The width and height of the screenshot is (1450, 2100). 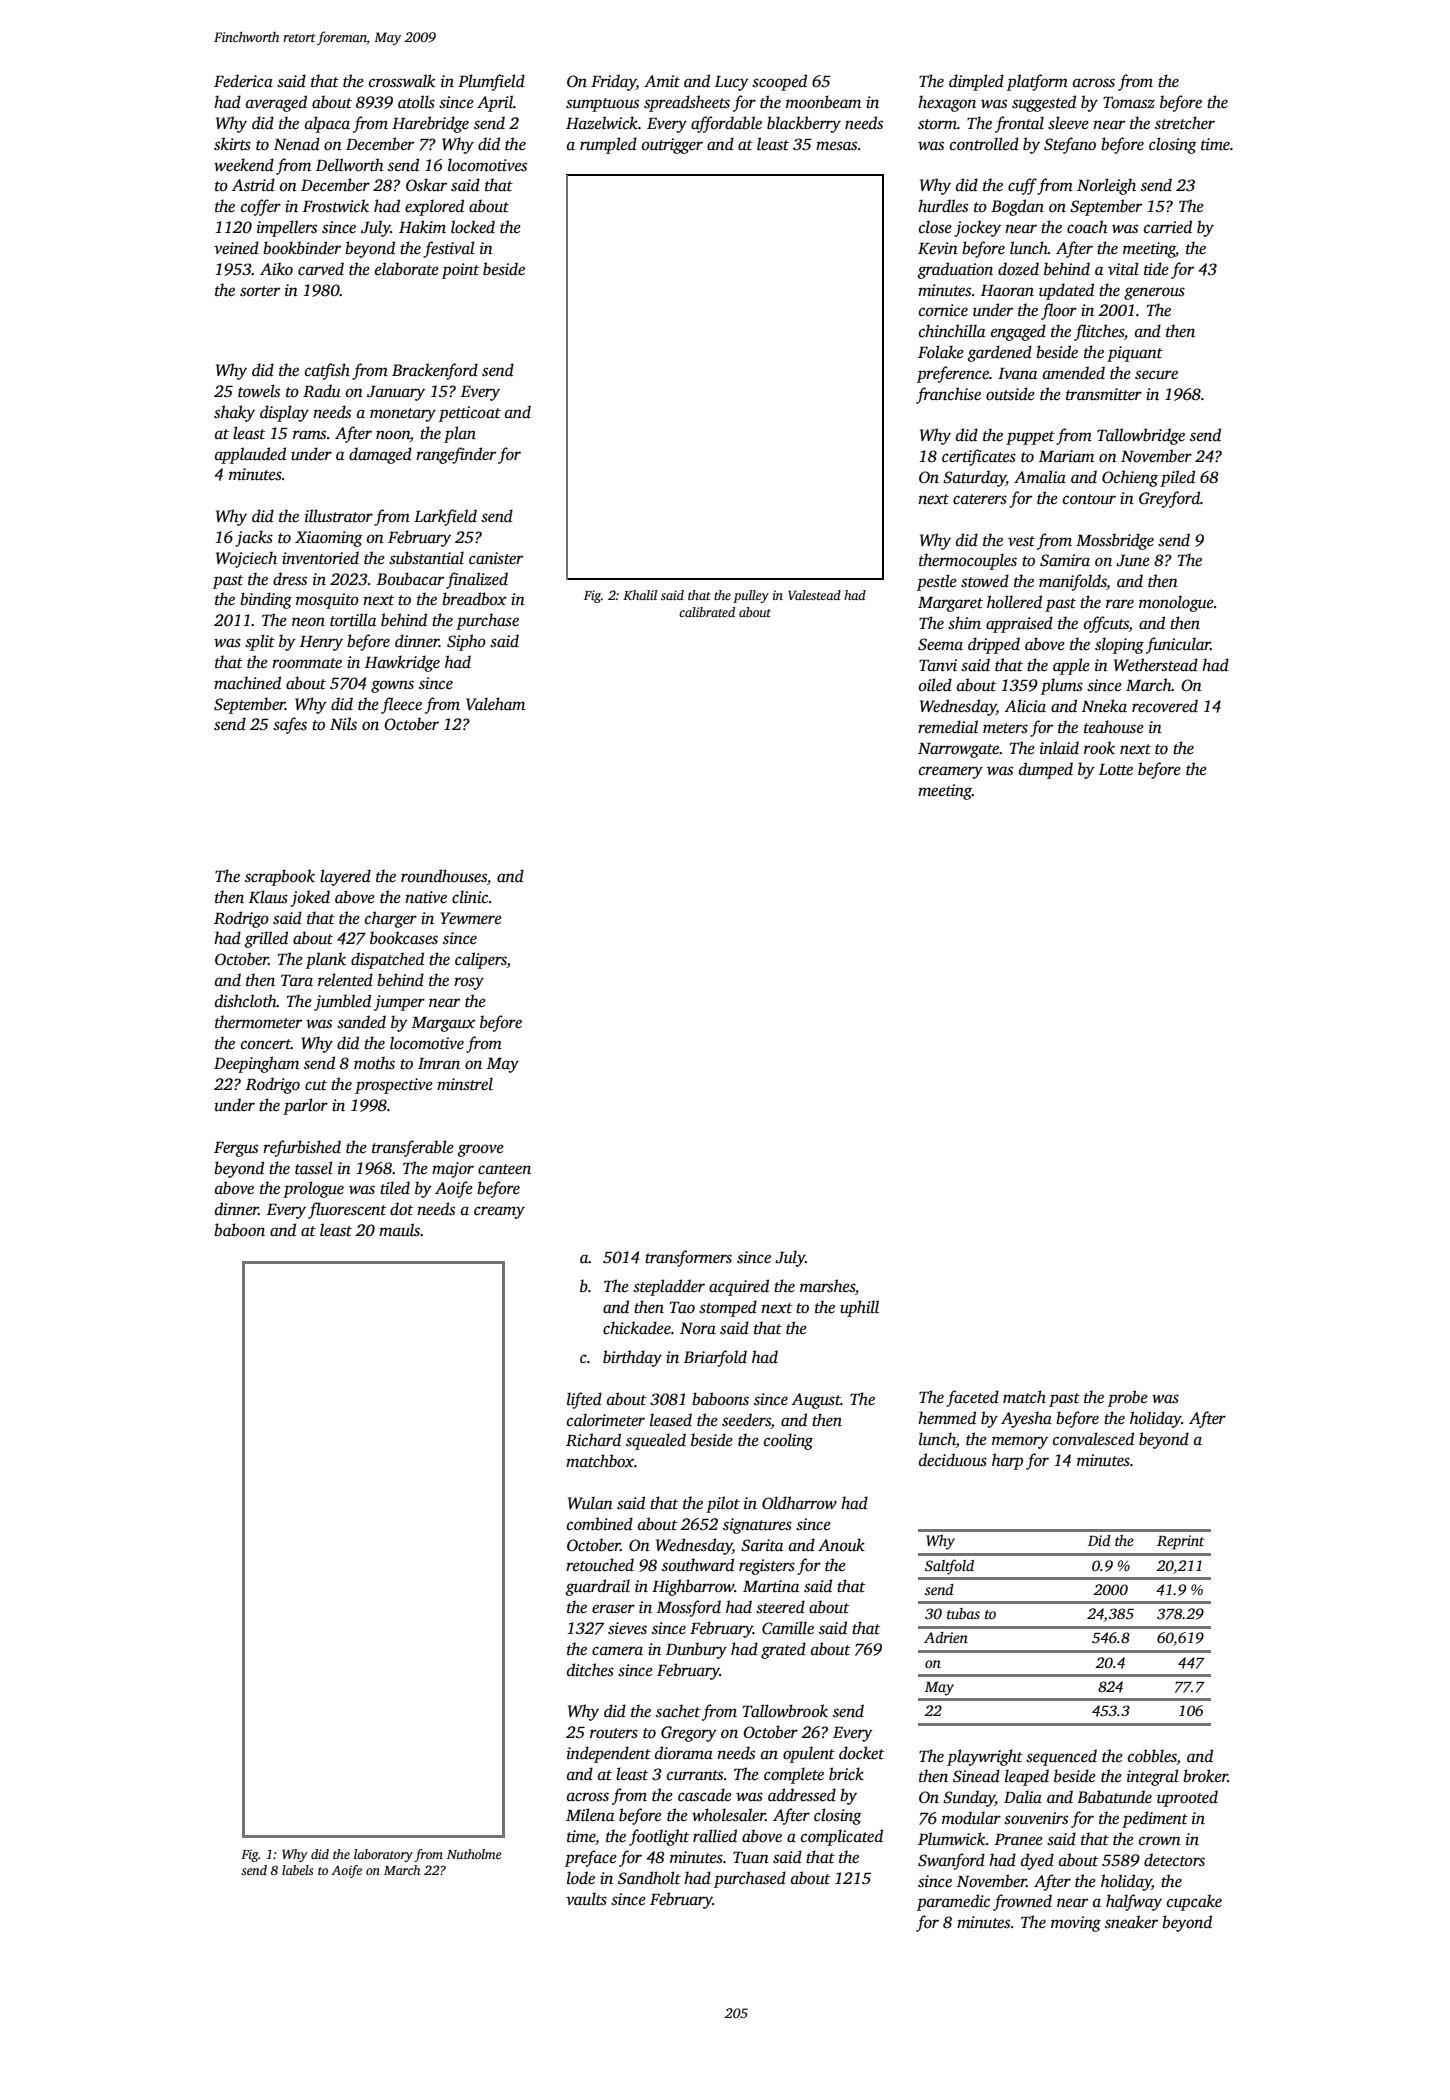 I want to click on Wulan, so click(x=590, y=1503).
